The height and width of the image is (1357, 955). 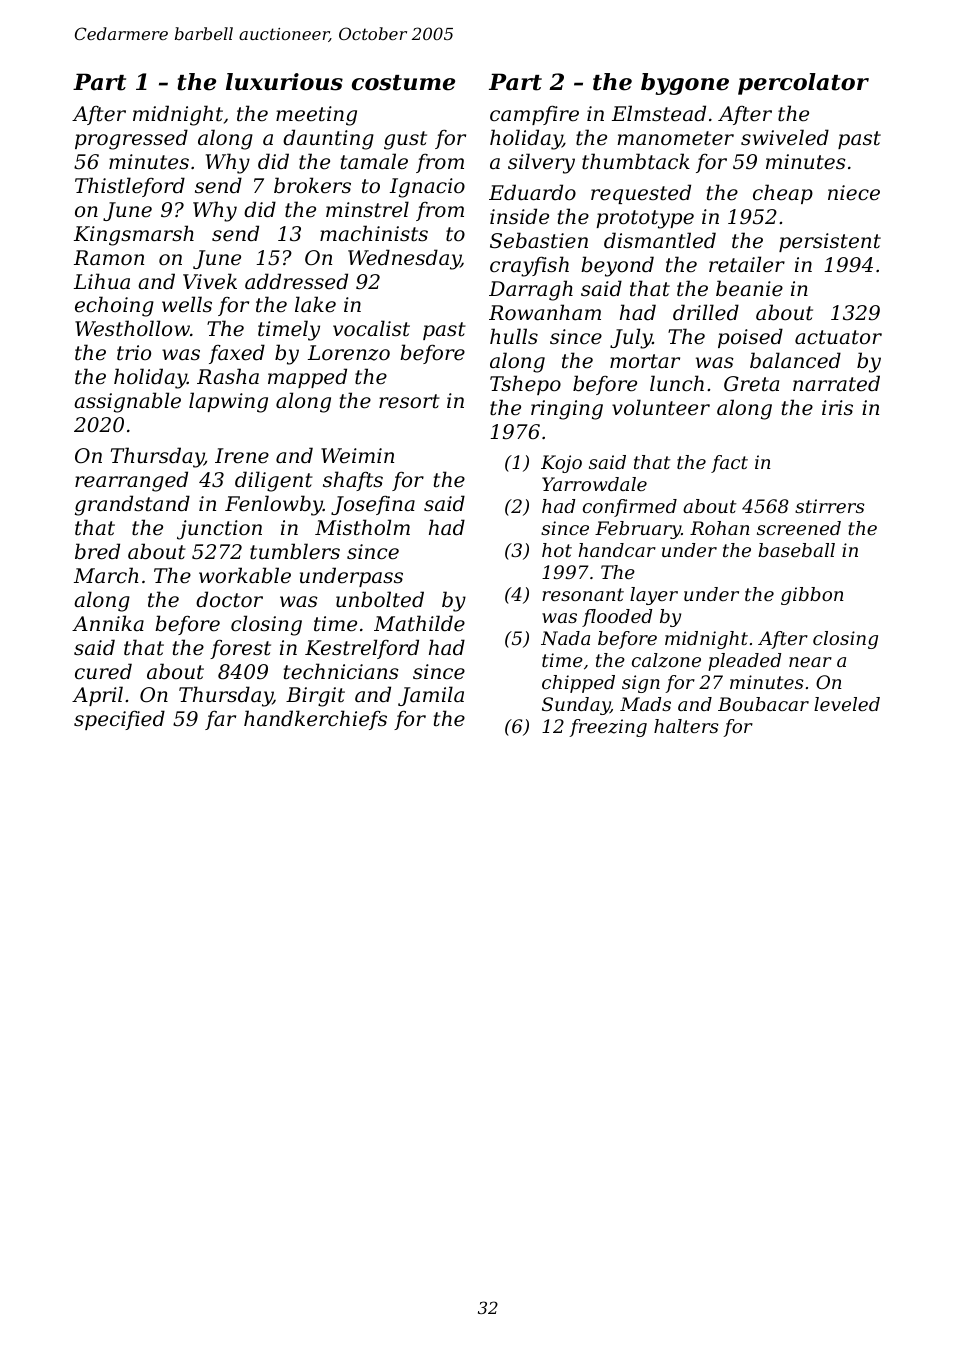 I want to click on grandstand, so click(x=132, y=505).
